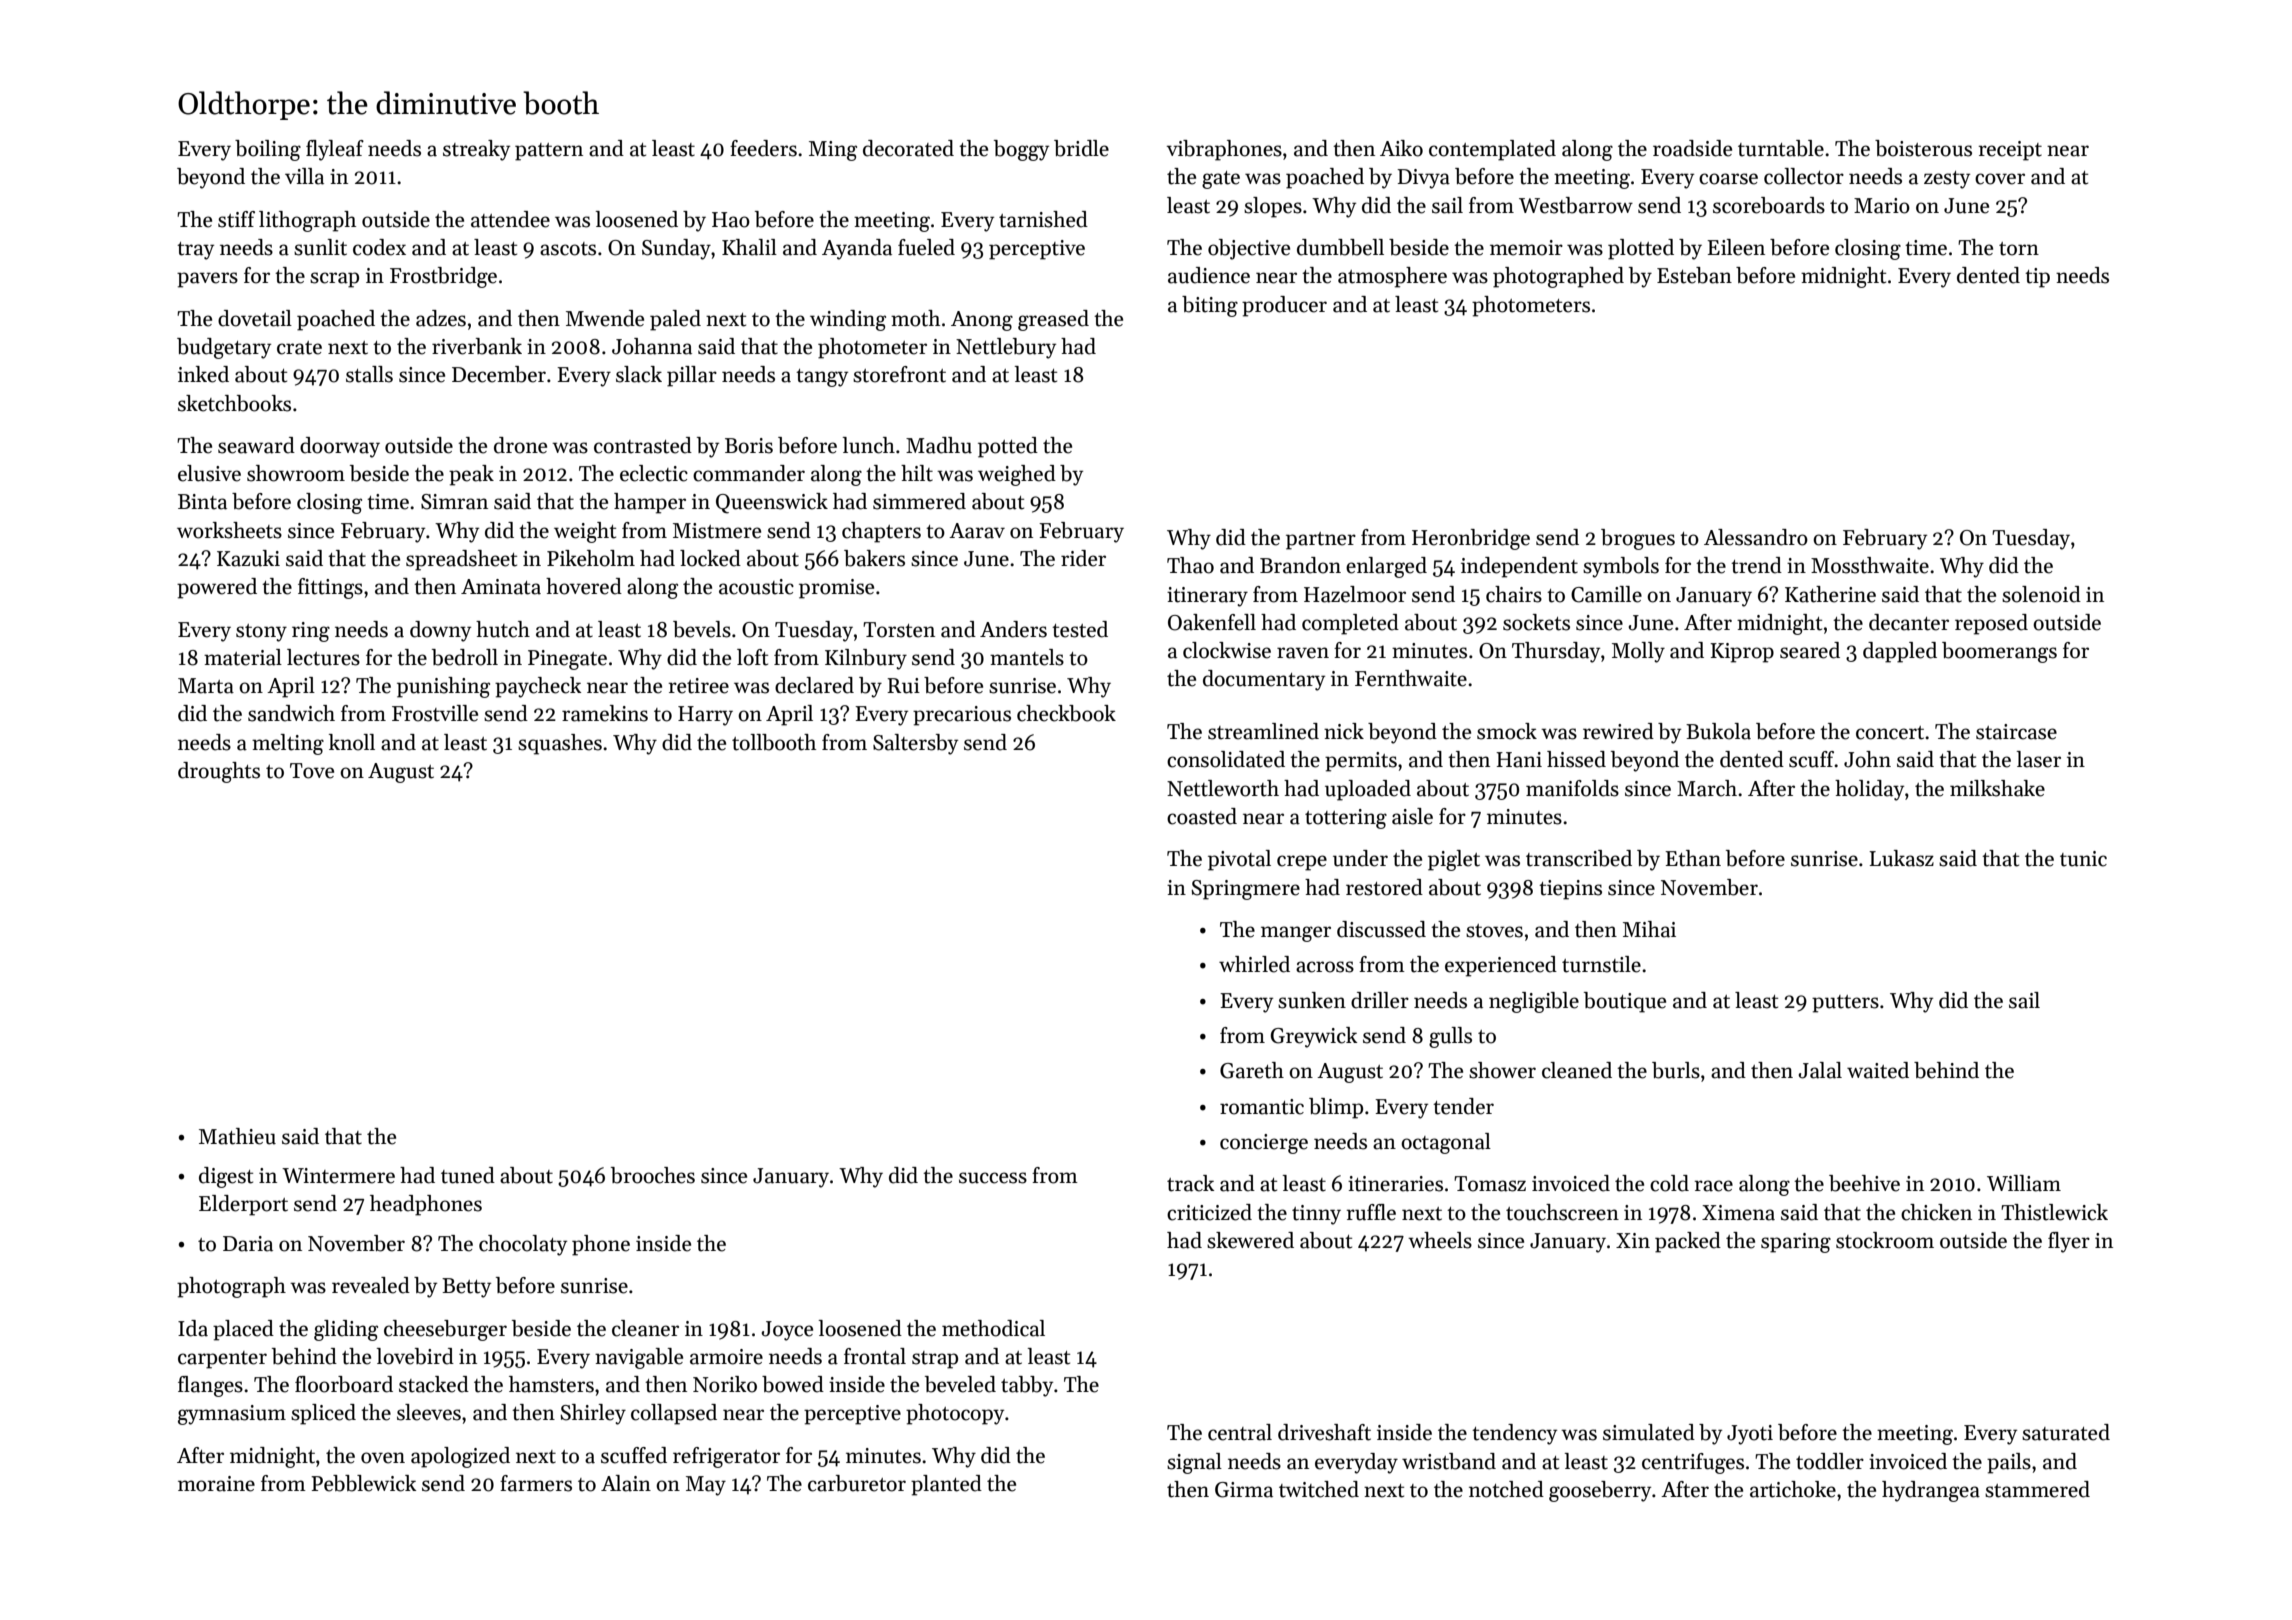 This page has height=1620, width=2292. Describe the element at coordinates (706, 1486) in the page. I see `May` at that location.
